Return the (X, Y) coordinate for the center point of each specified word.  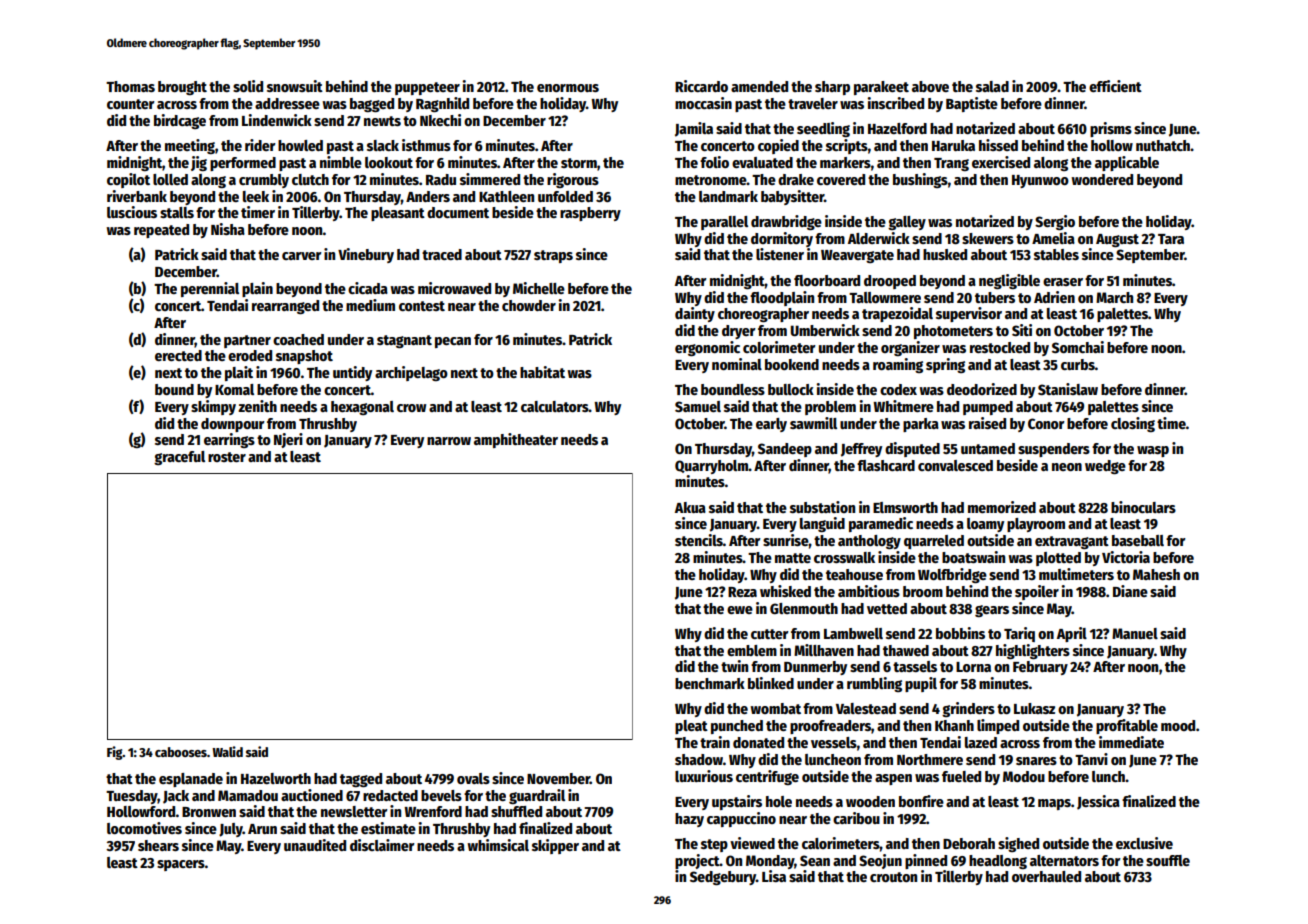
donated (758, 742)
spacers (181, 865)
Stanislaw (1068, 389)
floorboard (827, 280)
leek (256, 196)
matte (793, 558)
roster (227, 457)
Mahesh (1156, 574)
